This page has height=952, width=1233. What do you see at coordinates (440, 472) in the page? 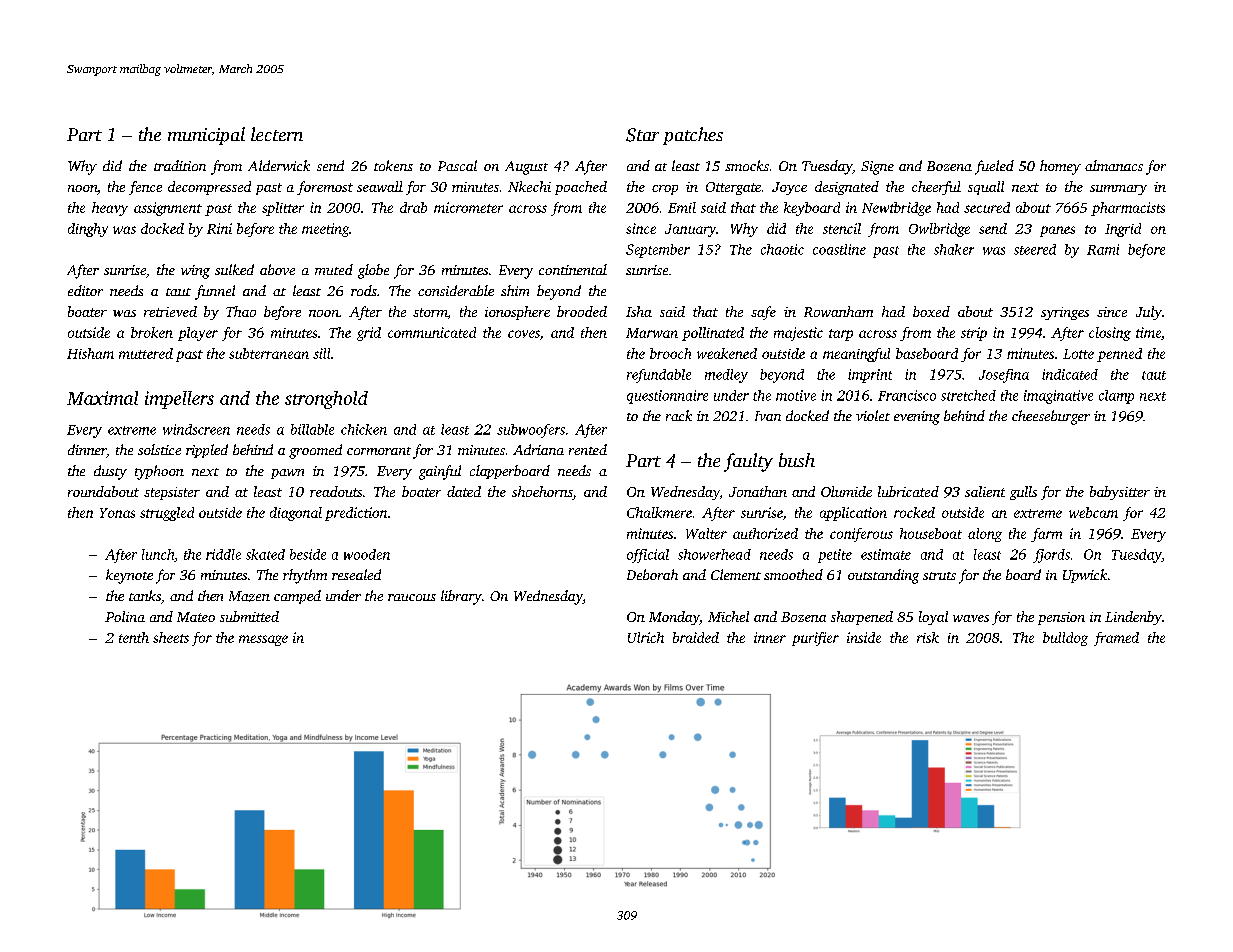
I see `gainful` at bounding box center [440, 472].
